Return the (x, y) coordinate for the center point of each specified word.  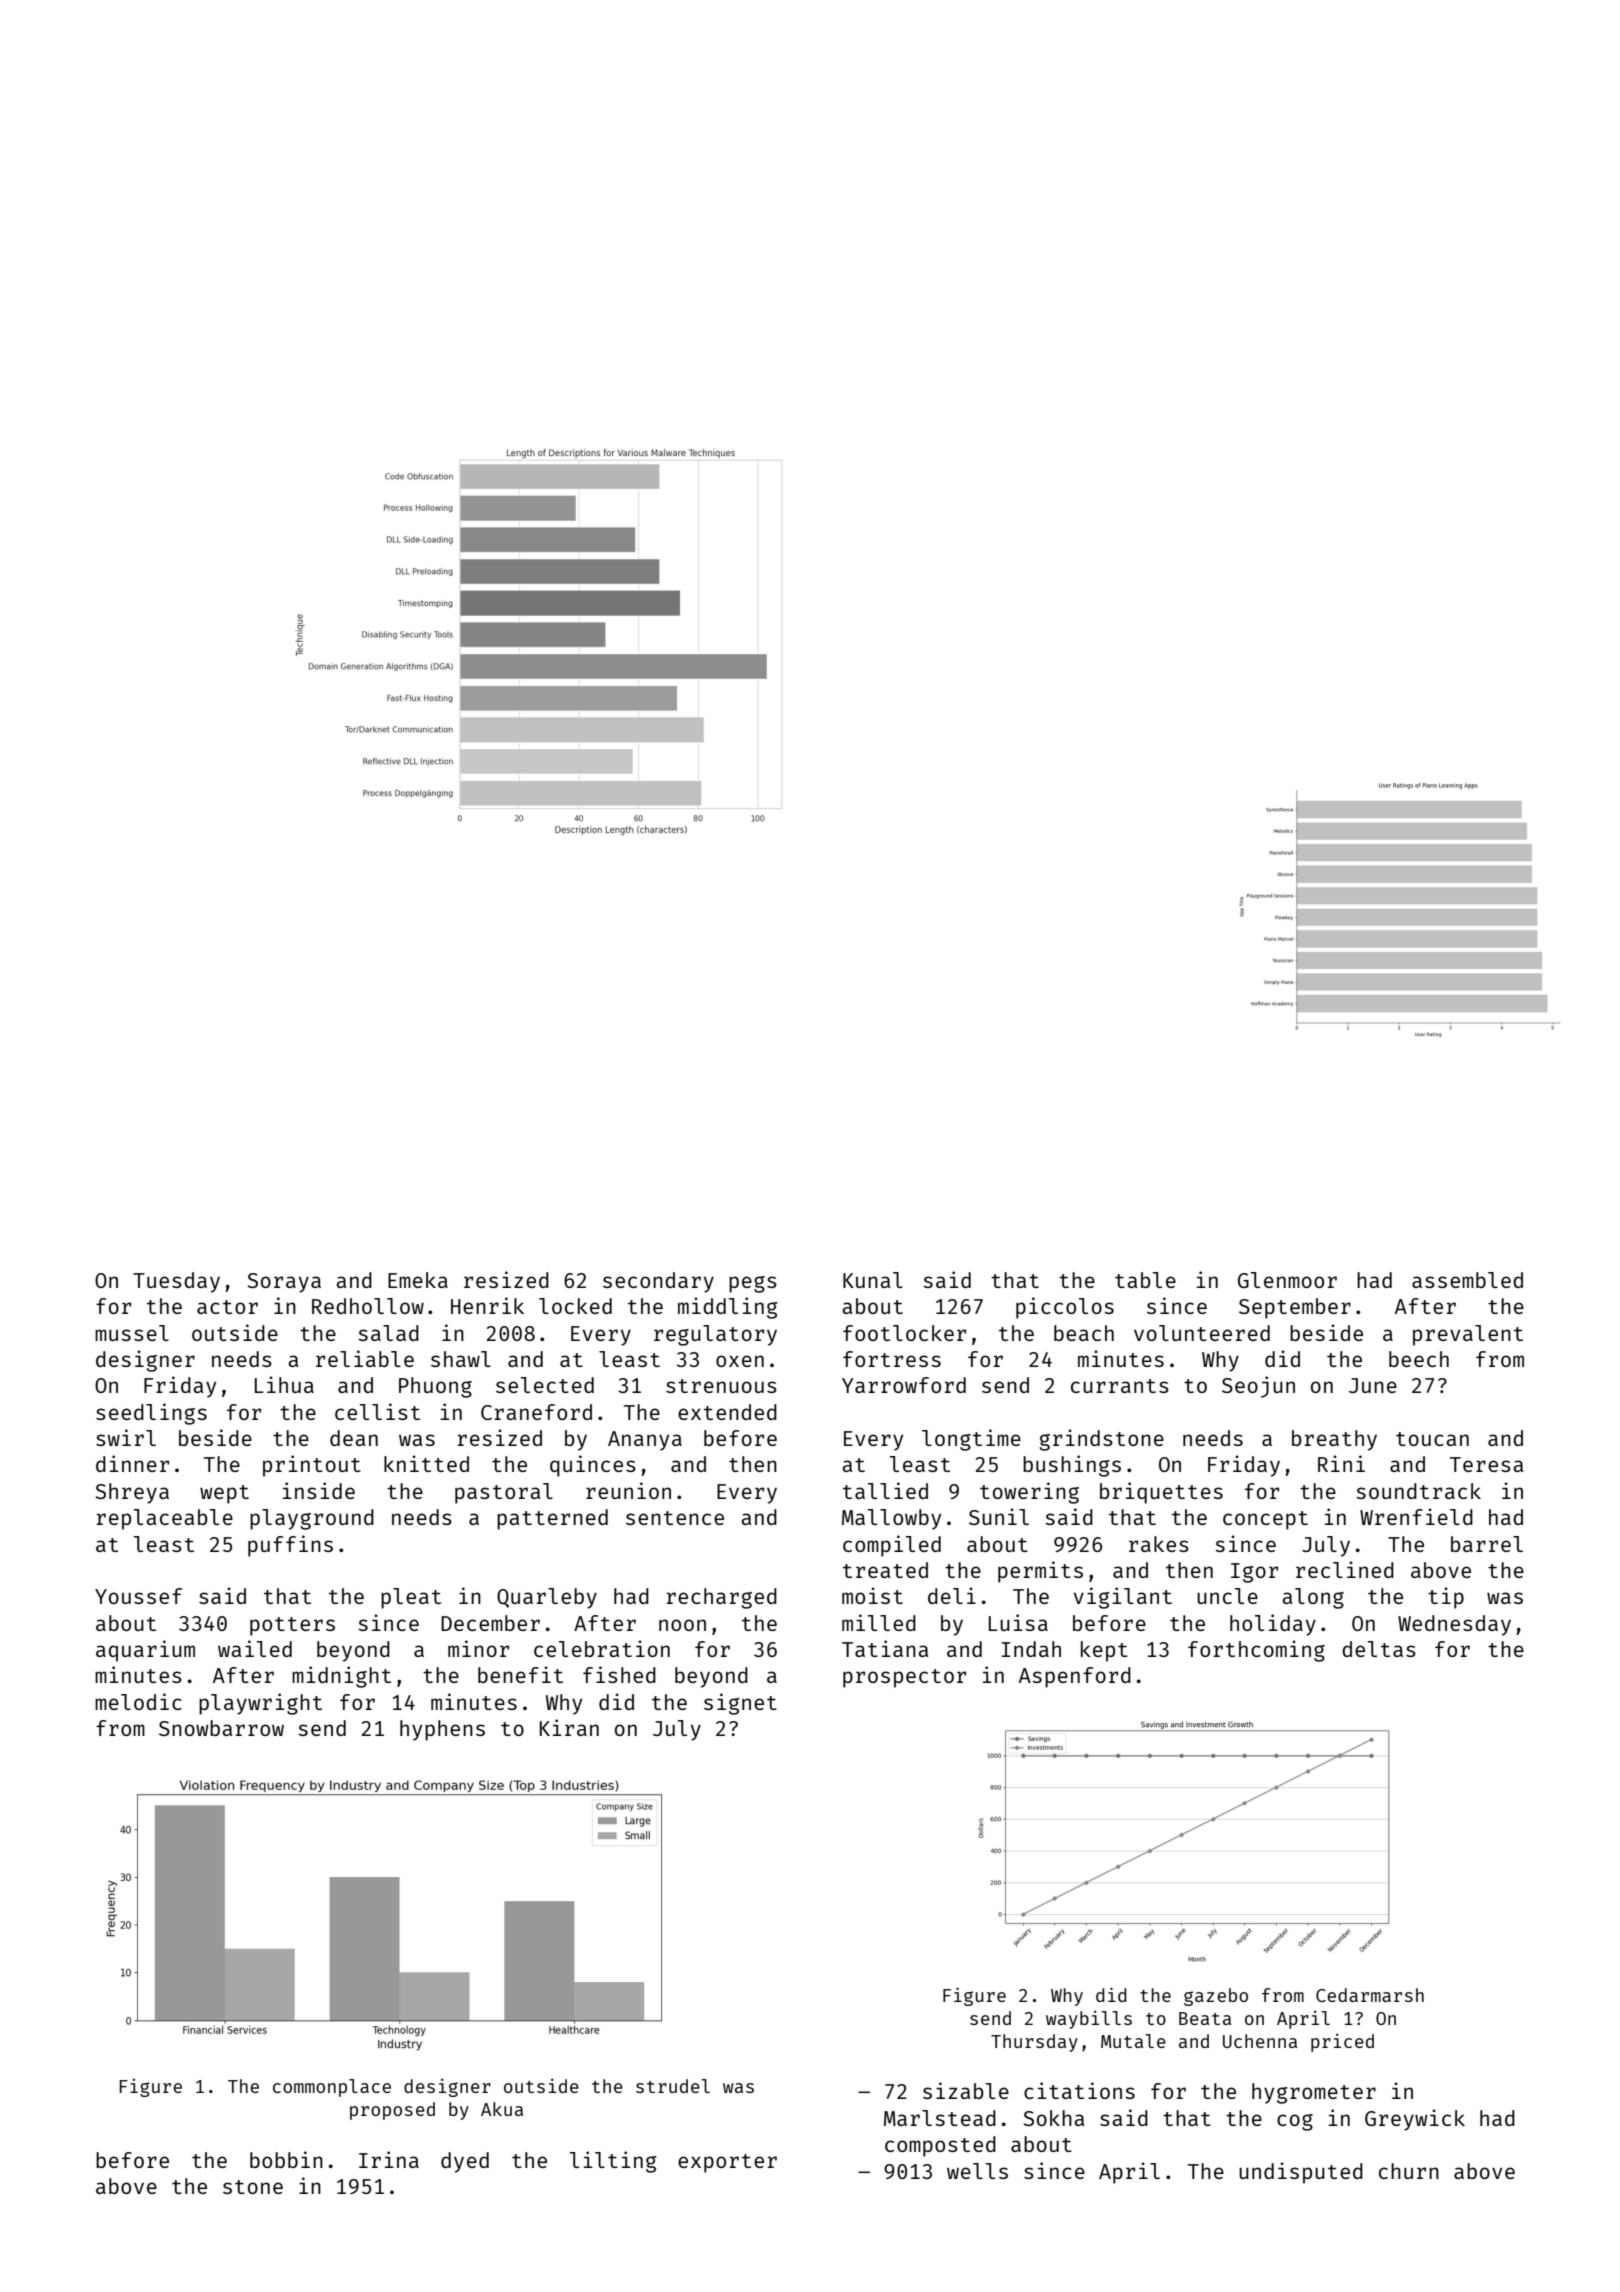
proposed (392, 2111)
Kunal (873, 1280)
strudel (673, 2086)
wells (977, 2171)
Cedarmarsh (1370, 1995)
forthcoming (1256, 1651)
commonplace (332, 2088)
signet (740, 1704)
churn (1409, 2171)
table (1145, 1280)
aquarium (145, 1651)
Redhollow (368, 1306)
